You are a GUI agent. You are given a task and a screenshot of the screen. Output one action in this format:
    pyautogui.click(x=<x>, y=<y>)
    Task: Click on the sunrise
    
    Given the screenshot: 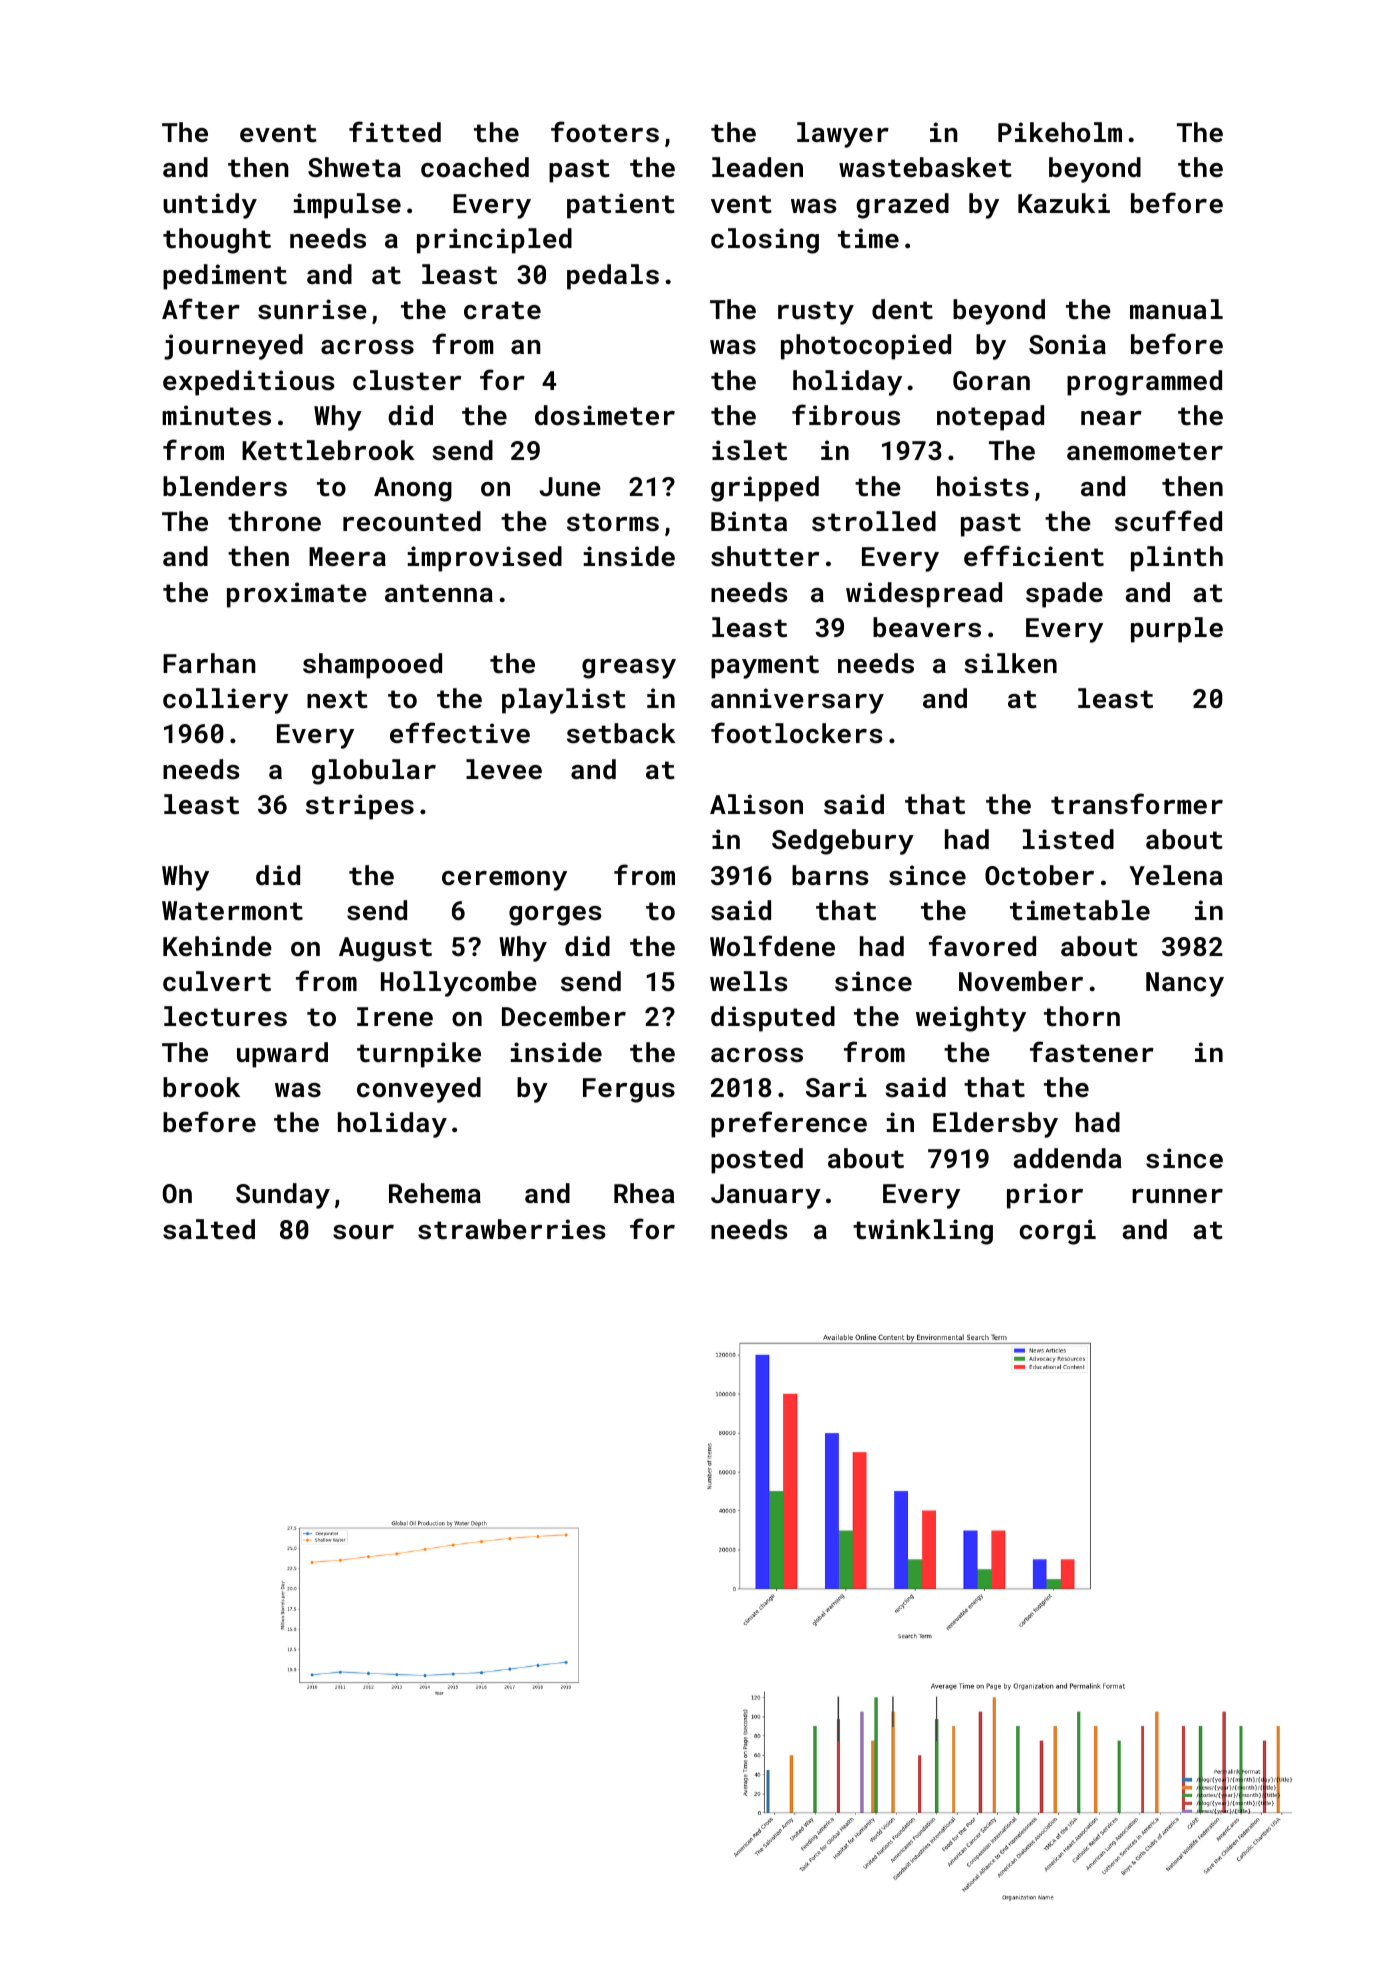 What is the action you would take?
    pyautogui.click(x=312, y=309)
